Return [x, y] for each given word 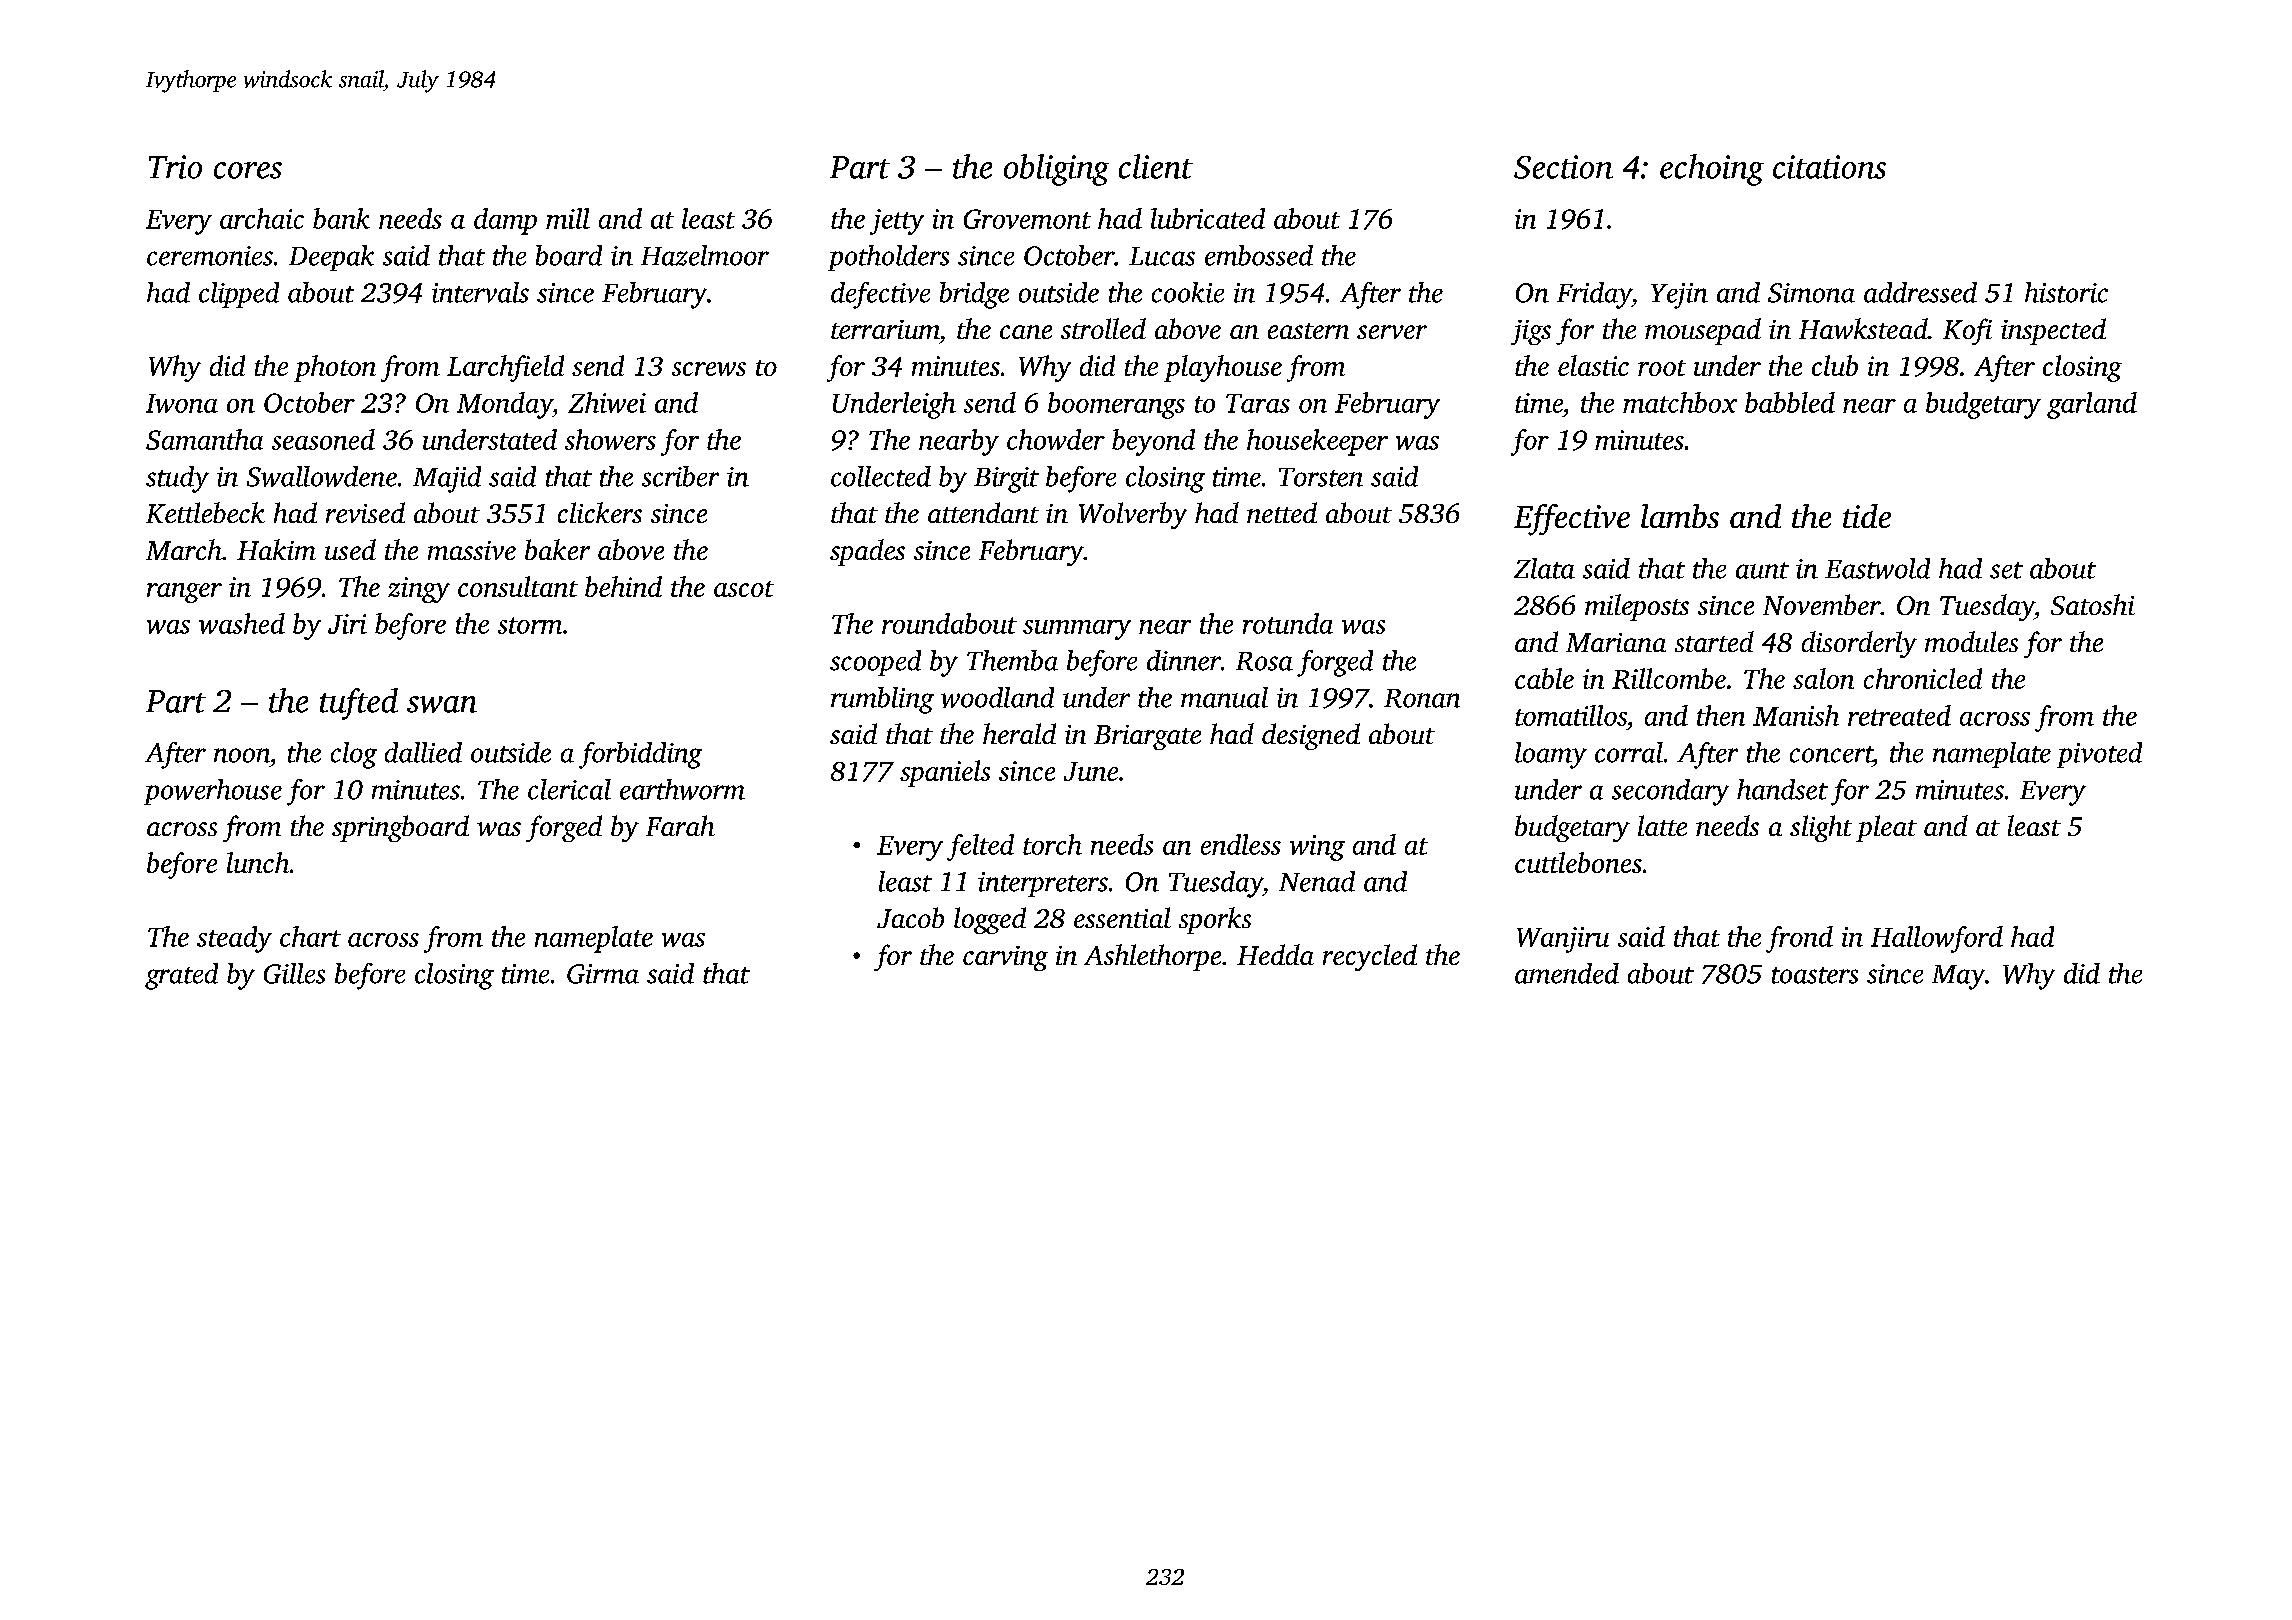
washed [242, 623]
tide [1867, 516]
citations [1829, 167]
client [1156, 166]
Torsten [1321, 477]
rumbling [882, 700]
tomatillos [1571, 715]
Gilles [294, 973]
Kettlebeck [205, 512]
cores [248, 170]
